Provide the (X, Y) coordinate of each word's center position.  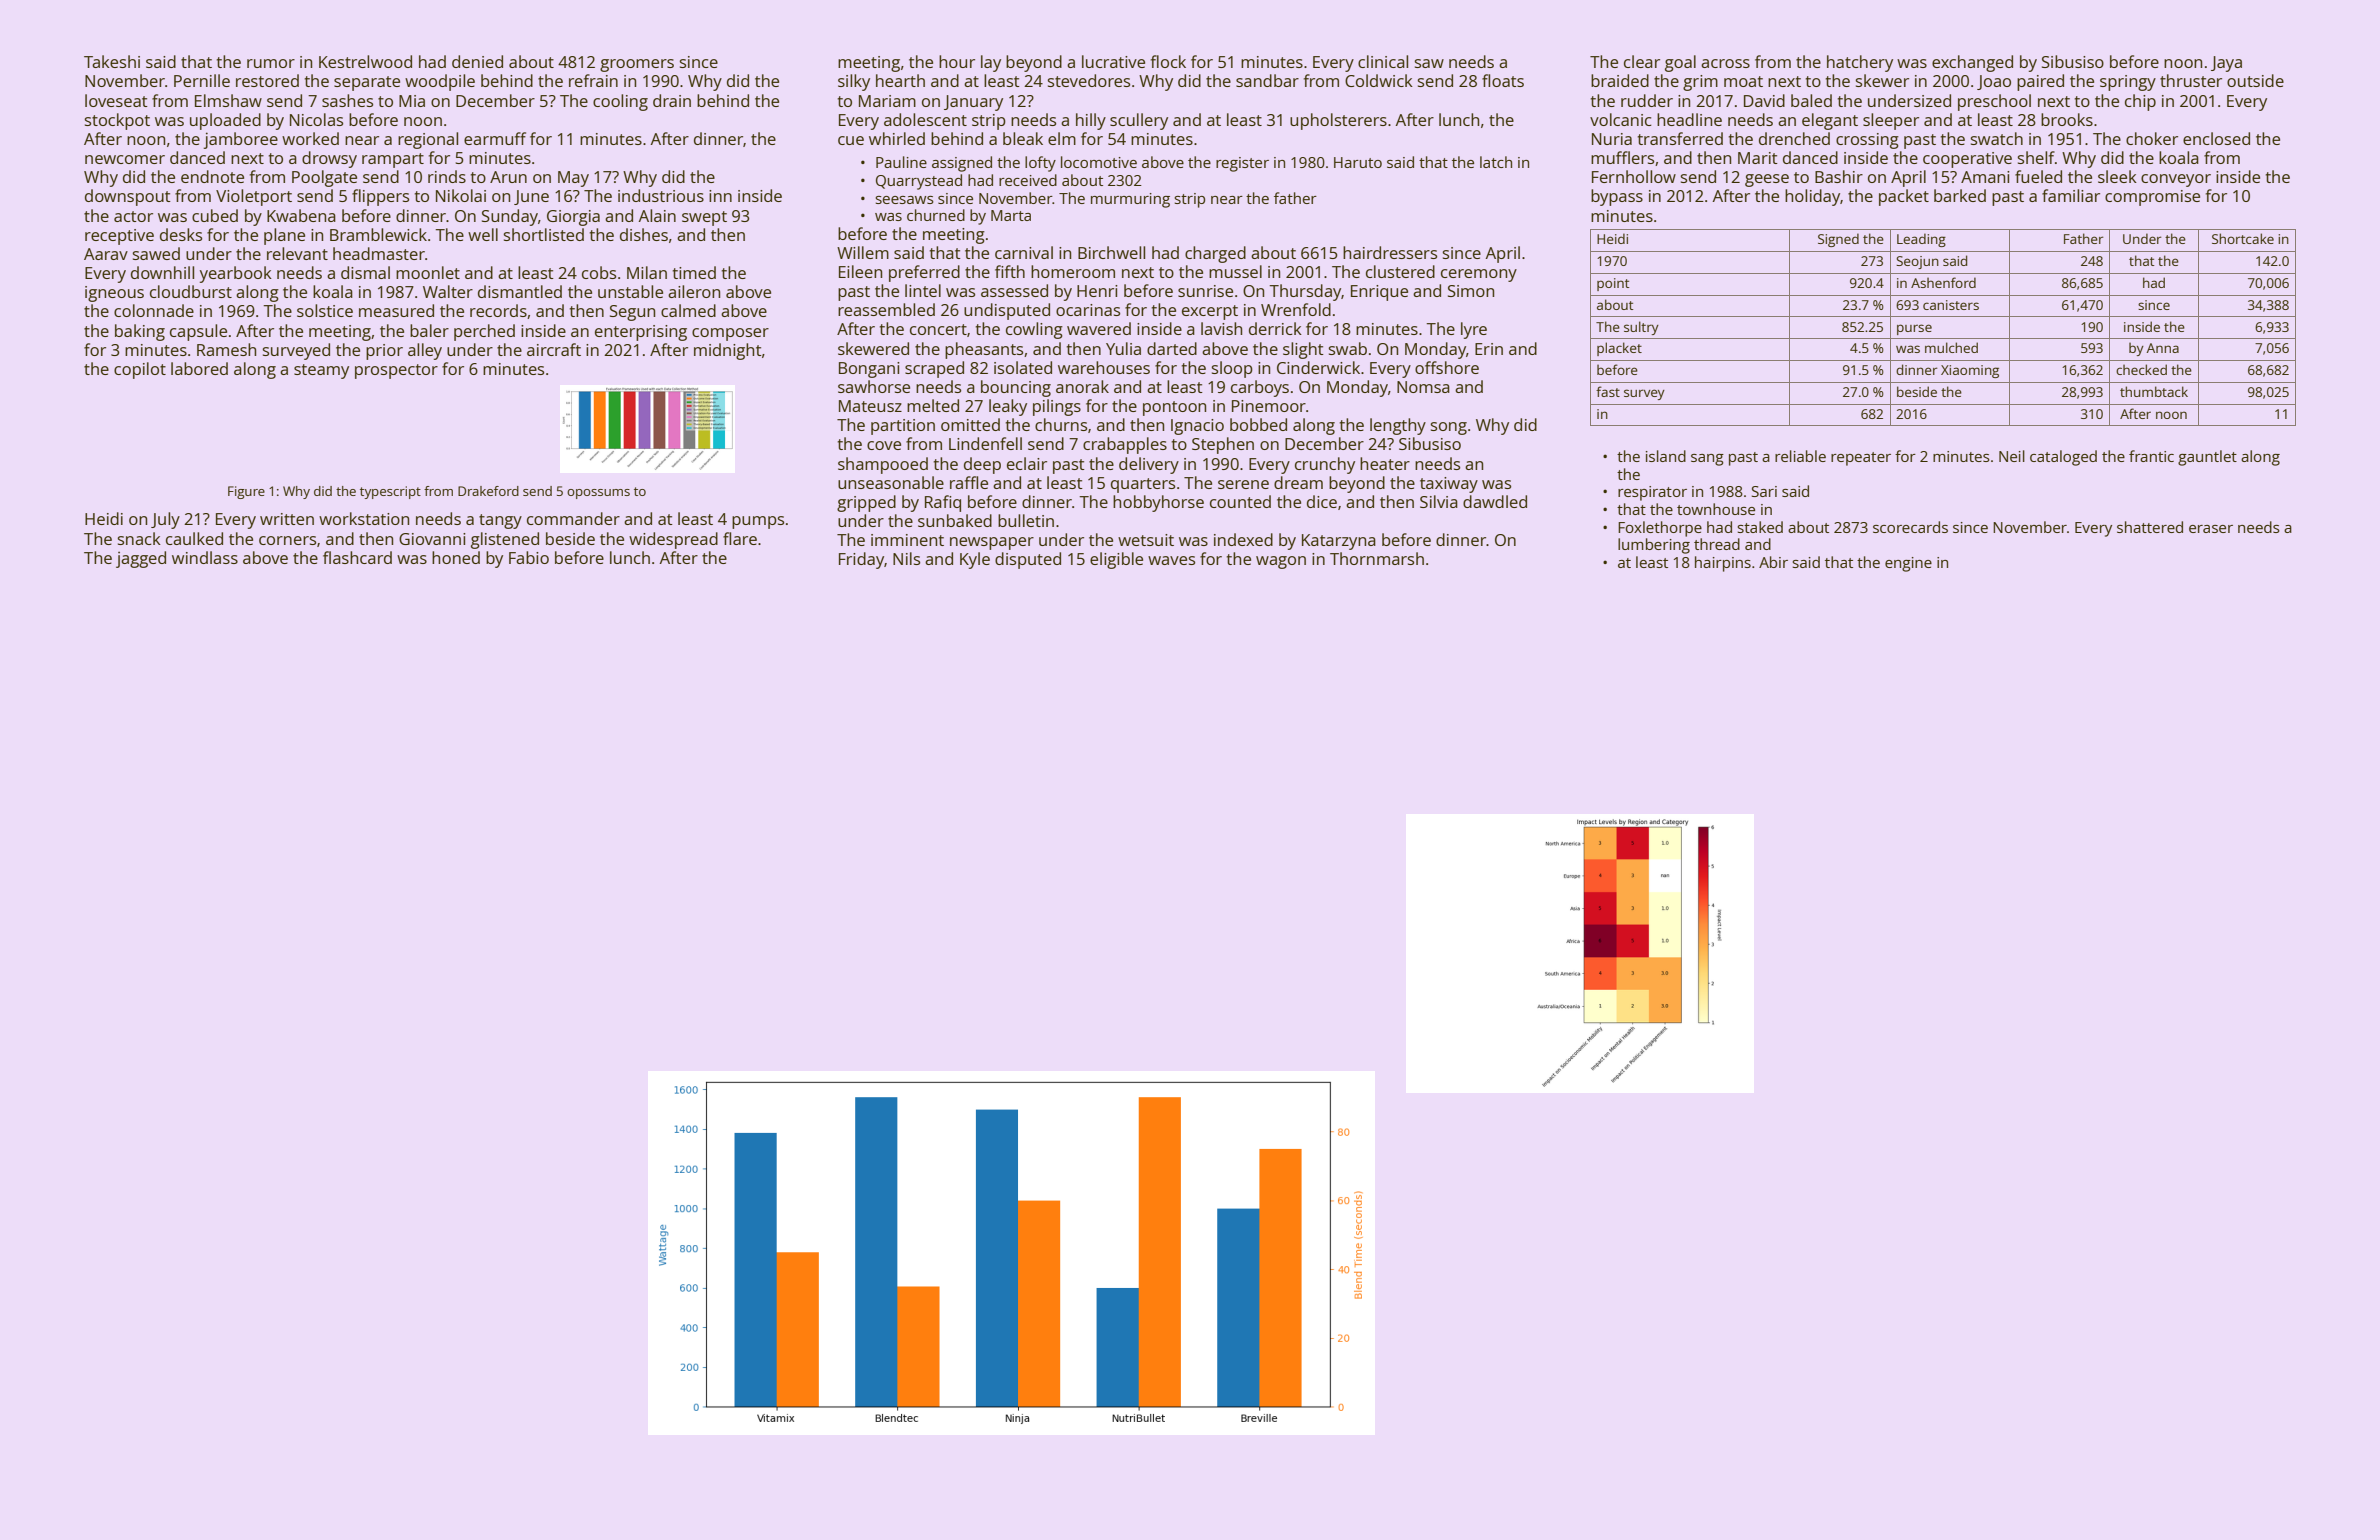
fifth (1010, 271)
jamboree (241, 140)
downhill (162, 272)
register (1242, 164)
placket (1619, 349)
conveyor (2176, 180)
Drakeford (488, 491)
